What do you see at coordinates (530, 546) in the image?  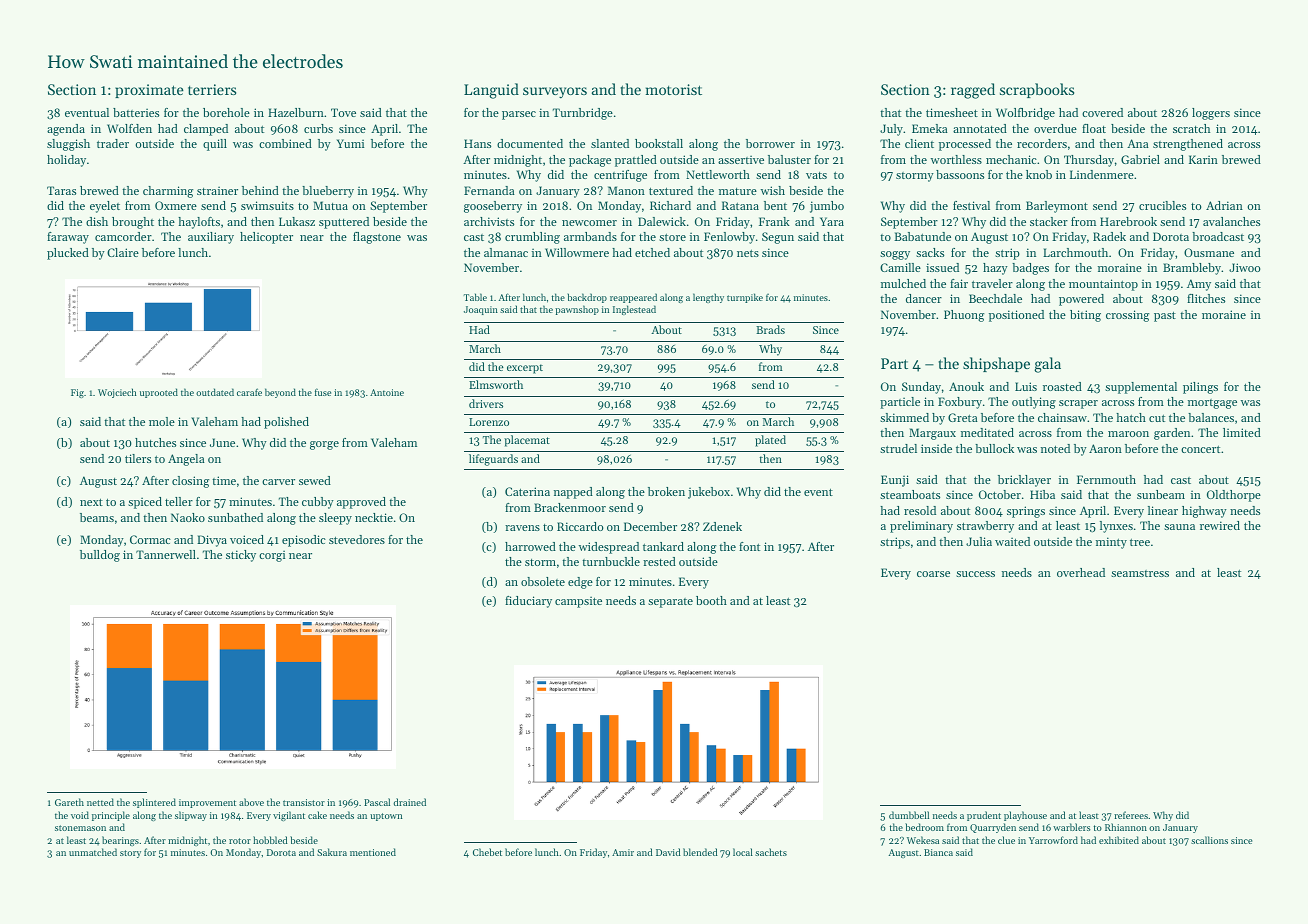 I see `harrowed` at bounding box center [530, 546].
